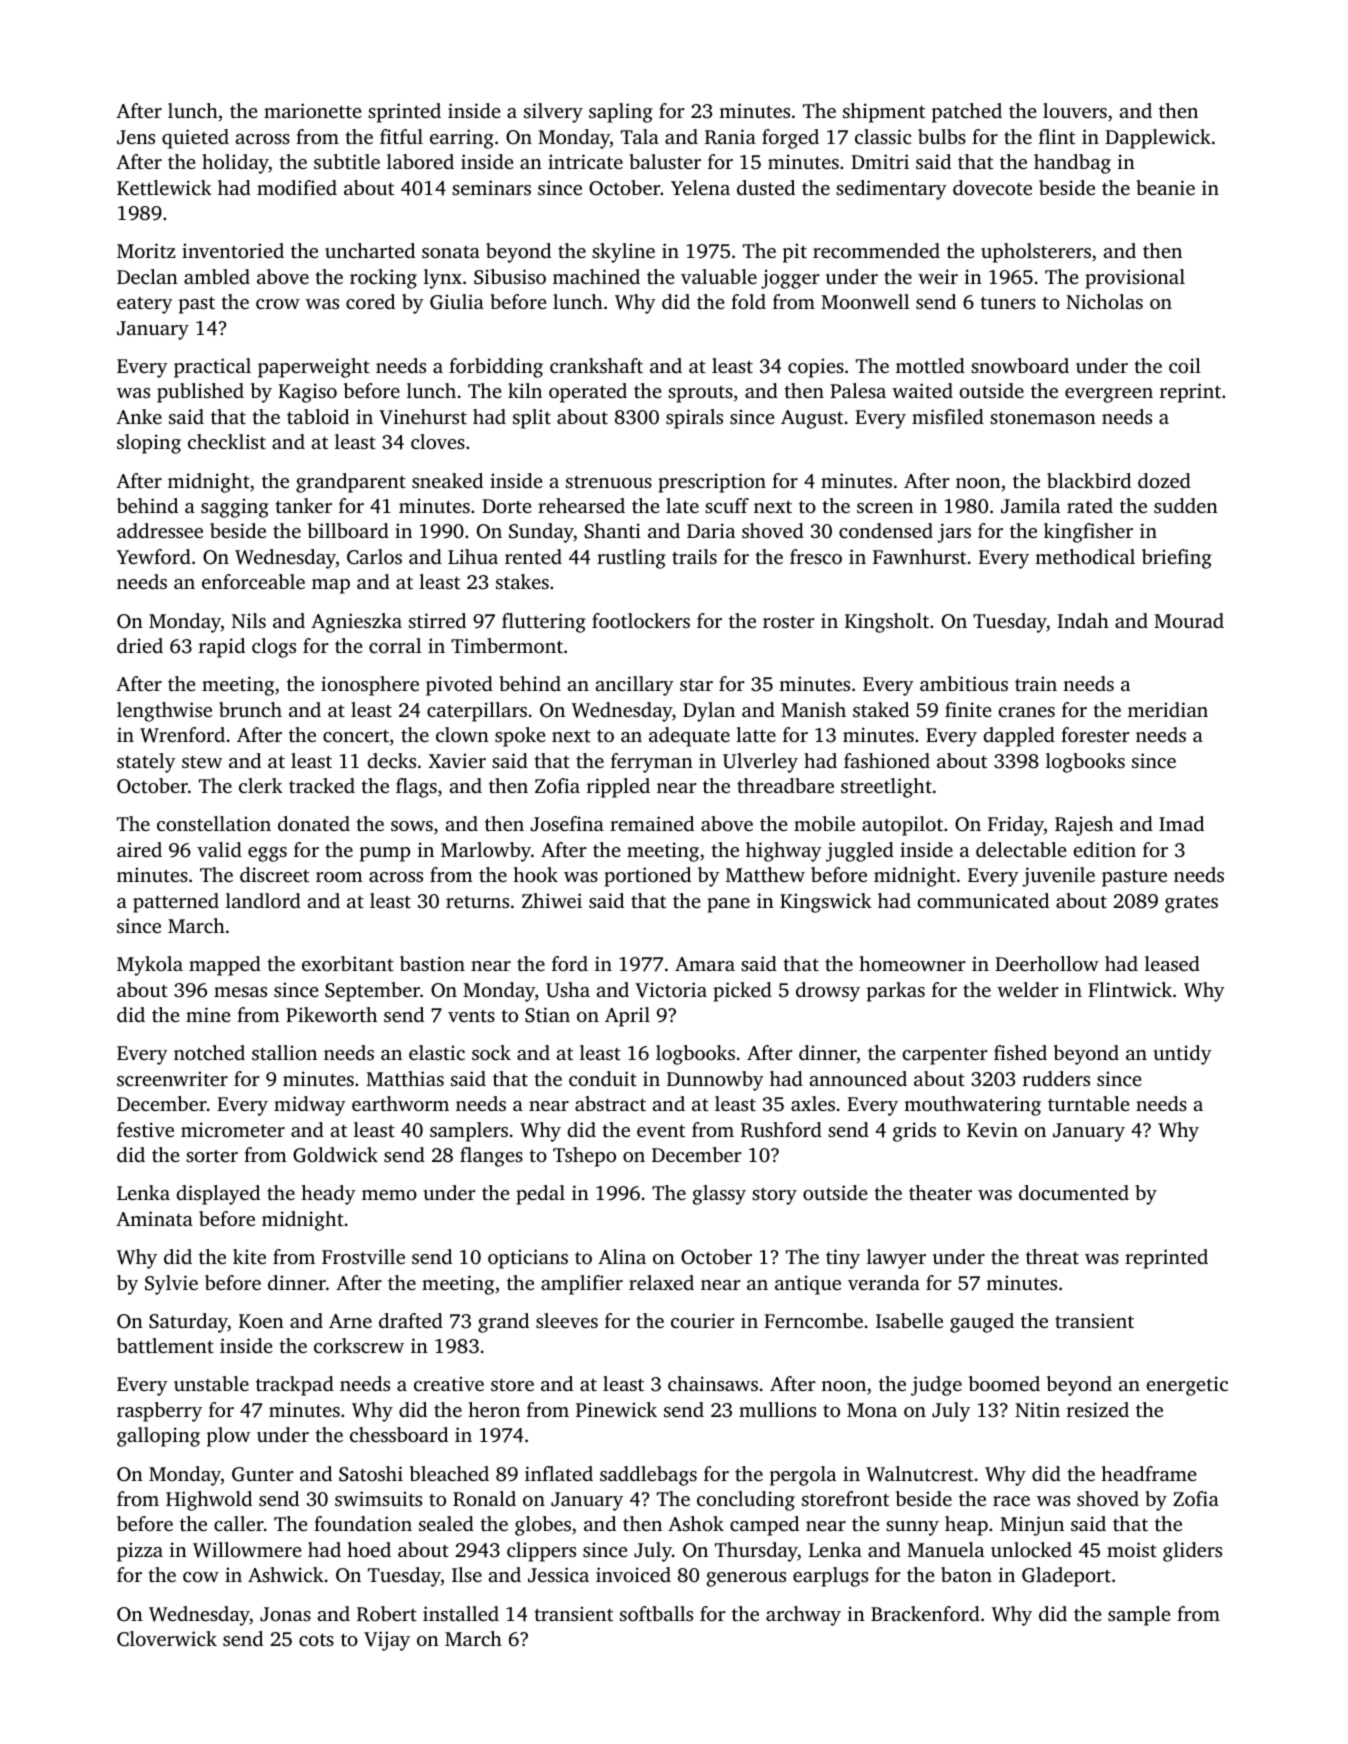 The image size is (1348, 1744). I want to click on dusted, so click(766, 187).
